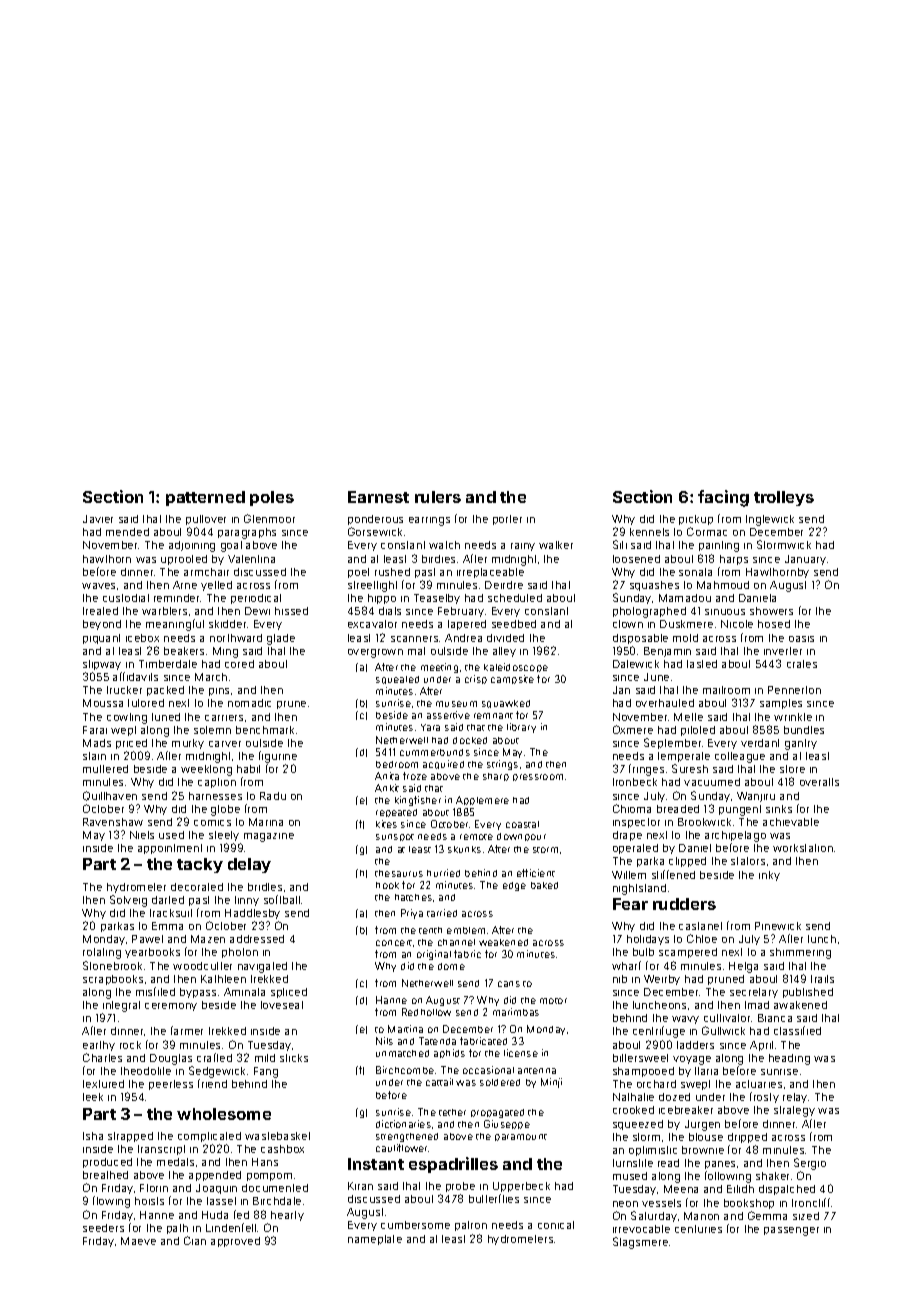  I want to click on Chioma, so click(632, 808).
